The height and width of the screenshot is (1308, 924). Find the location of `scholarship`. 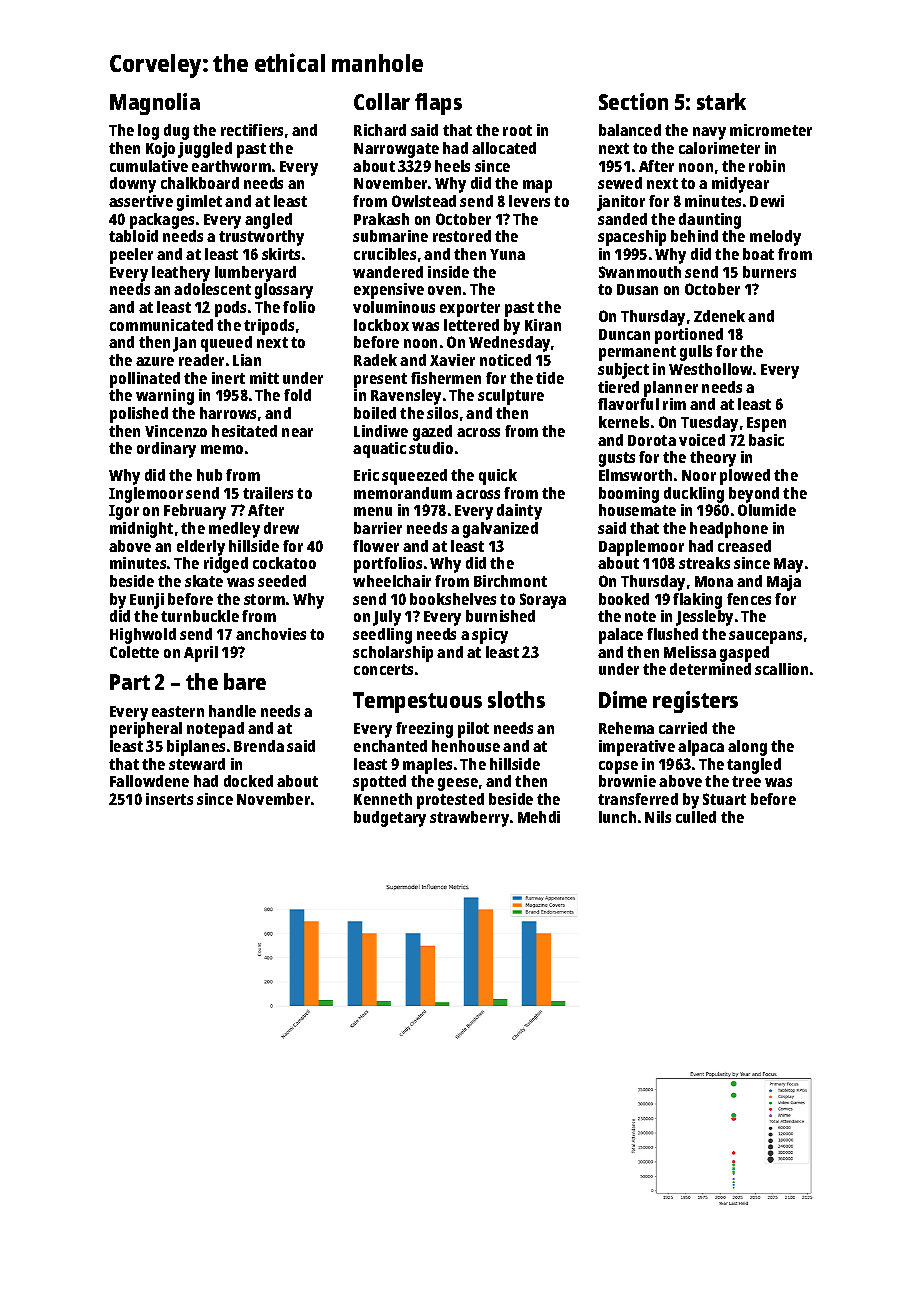

scholarship is located at coordinates (393, 654).
